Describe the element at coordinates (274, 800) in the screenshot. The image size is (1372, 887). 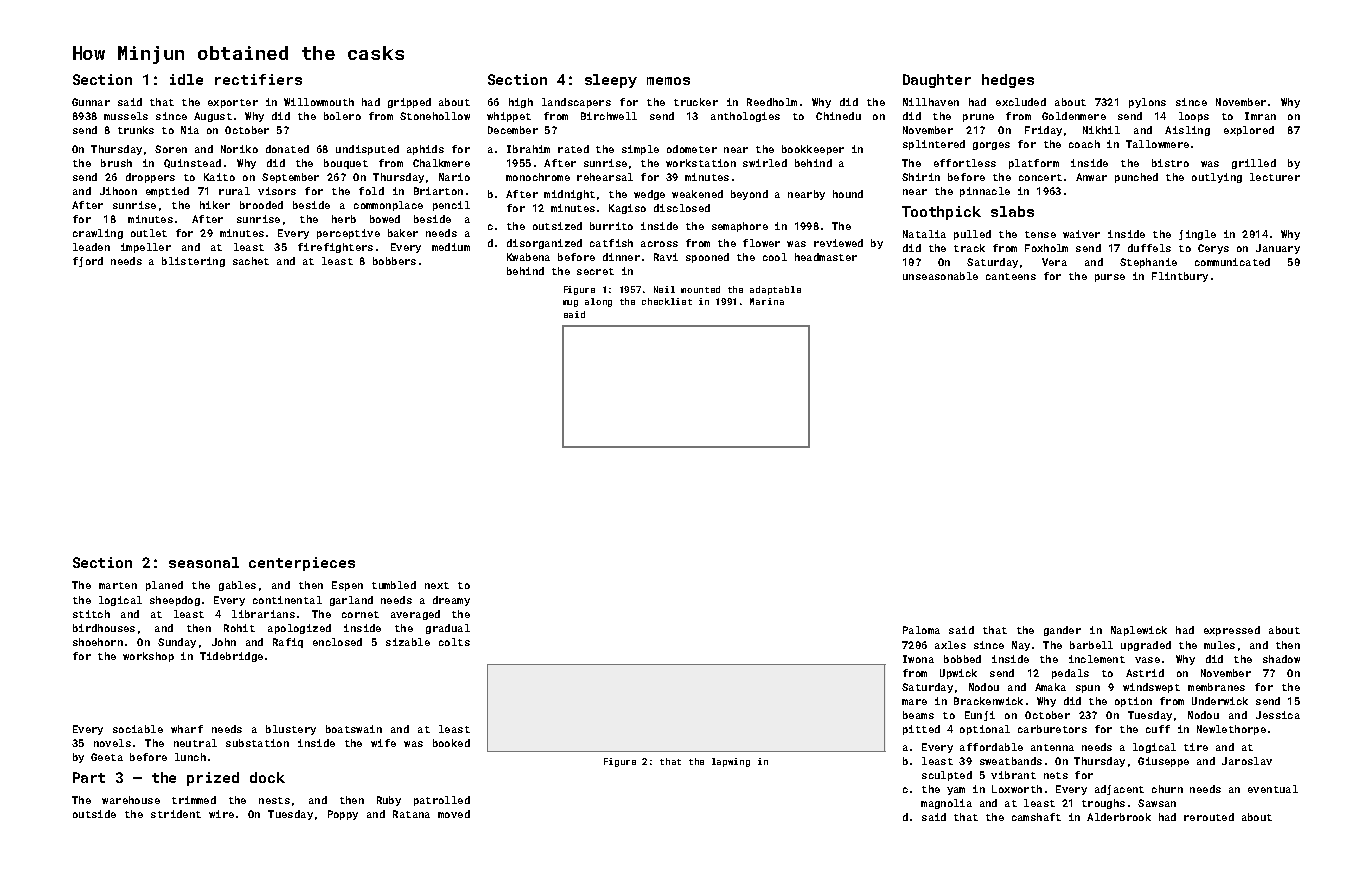
I see `nests` at that location.
